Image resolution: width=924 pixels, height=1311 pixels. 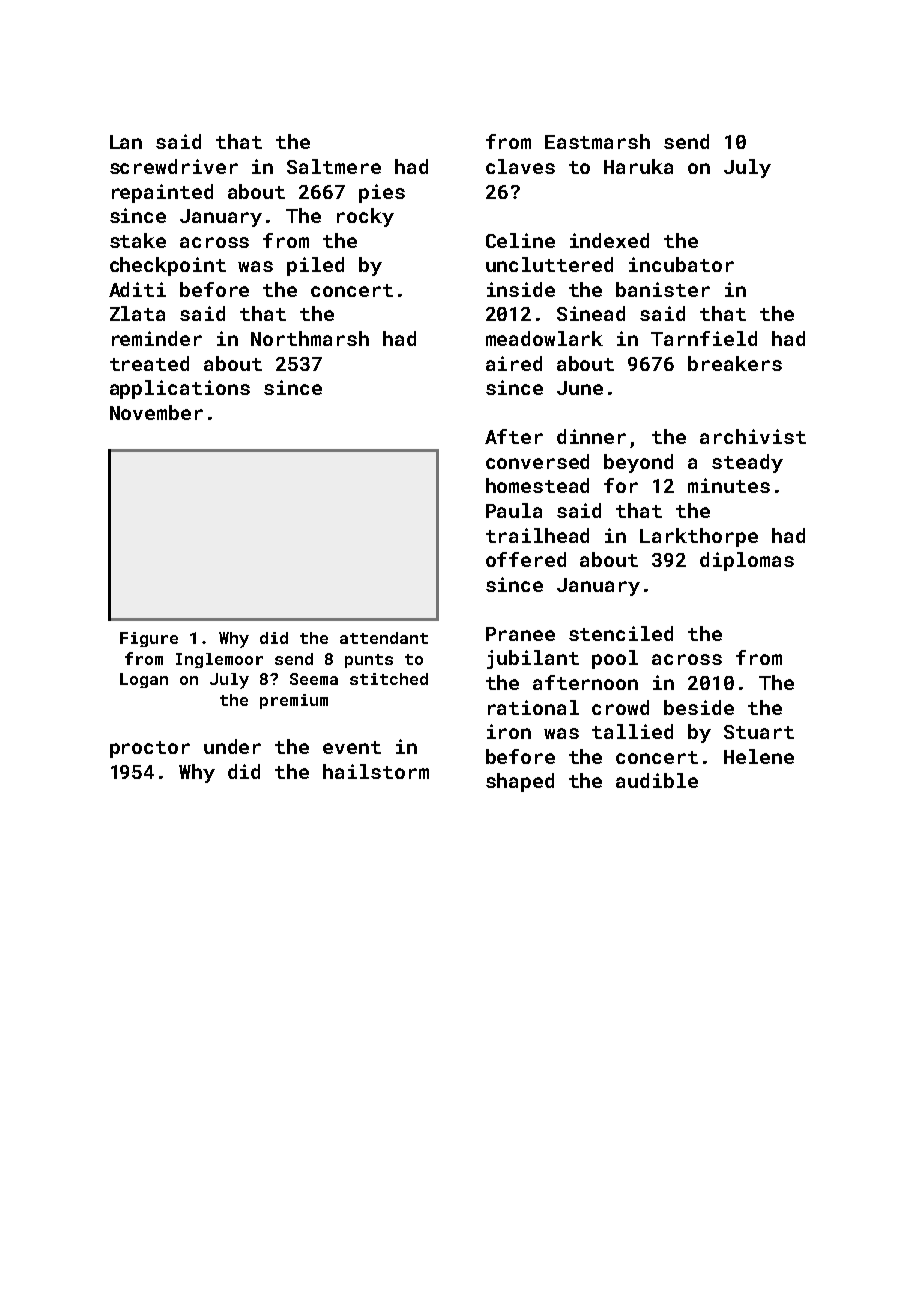 I want to click on archivist, so click(x=753, y=436).
